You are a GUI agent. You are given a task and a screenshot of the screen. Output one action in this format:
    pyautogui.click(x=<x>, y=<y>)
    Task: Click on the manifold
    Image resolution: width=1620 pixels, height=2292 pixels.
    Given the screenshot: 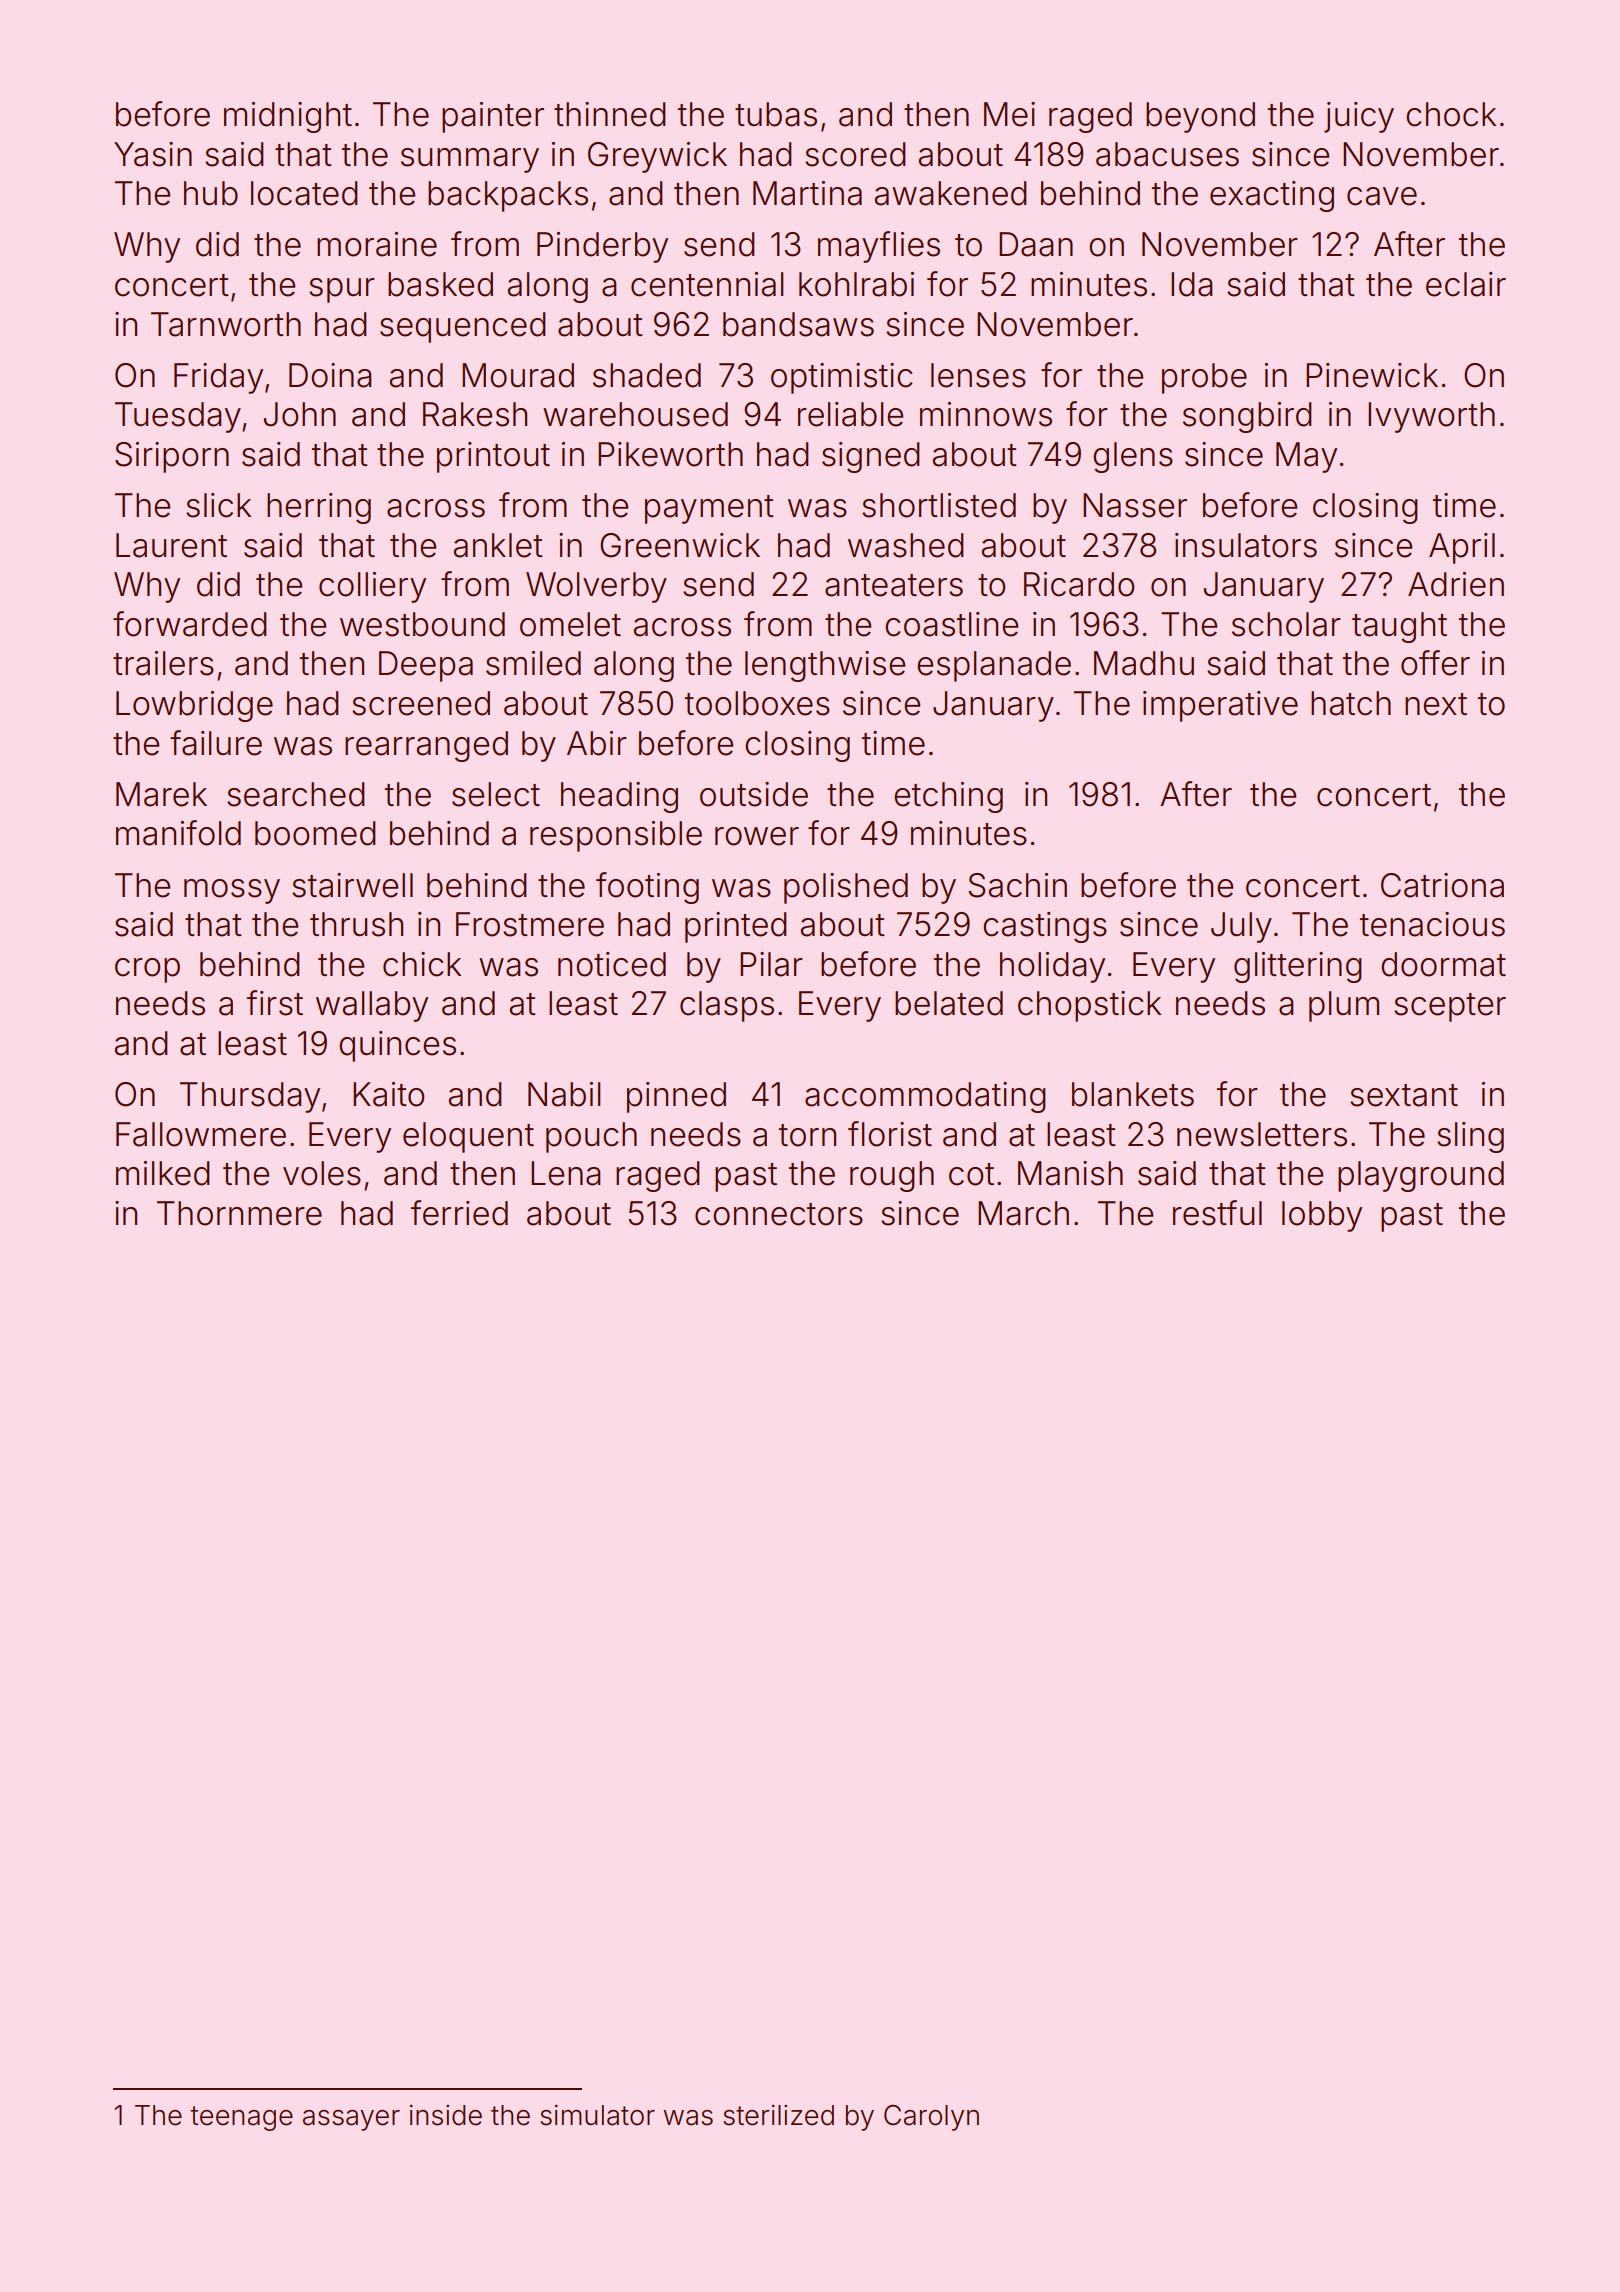 What is the action you would take?
    pyautogui.click(x=178, y=833)
